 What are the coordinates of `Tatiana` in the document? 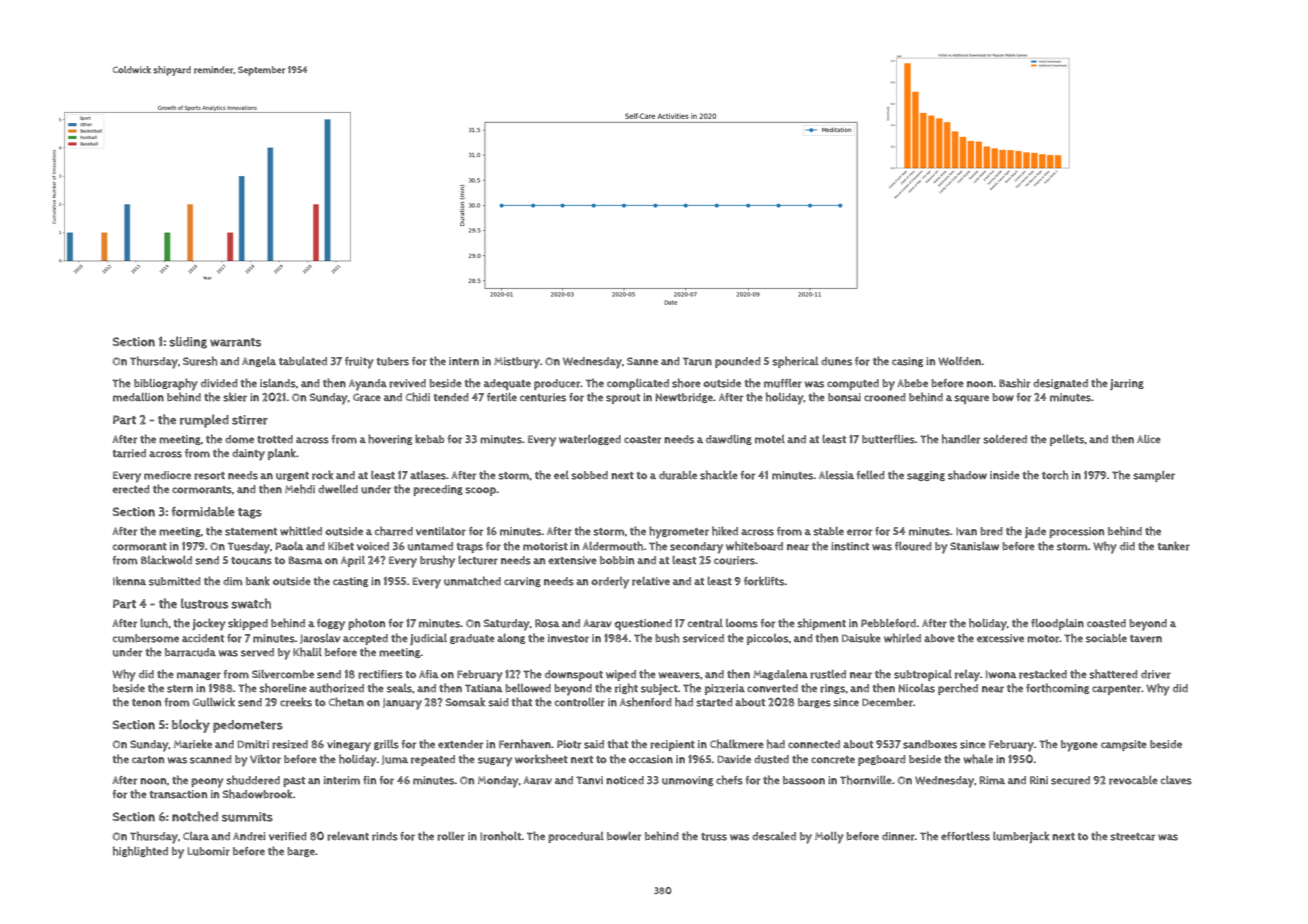 It's located at (484, 688).
